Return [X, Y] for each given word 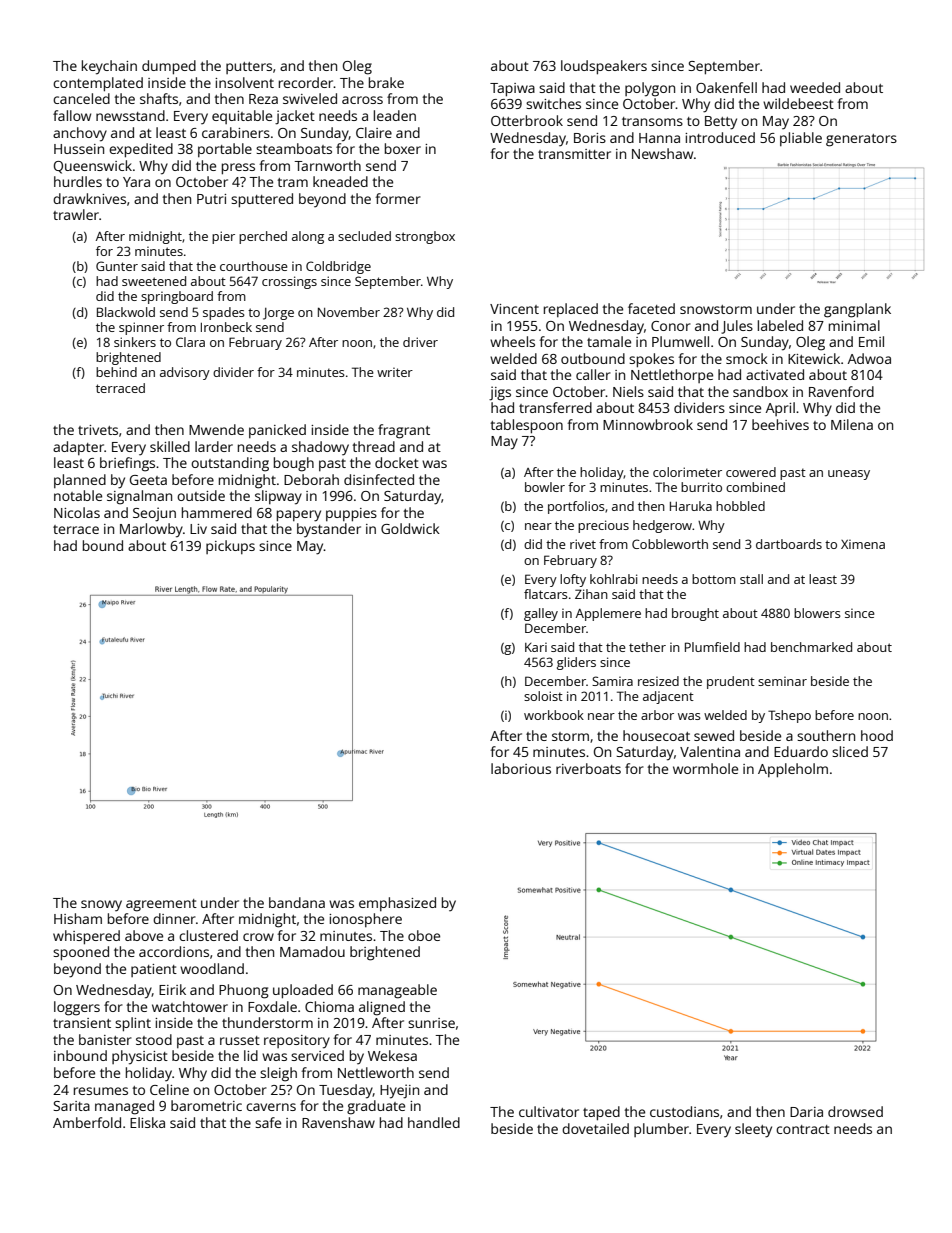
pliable [801, 139]
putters [249, 68]
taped [601, 1113]
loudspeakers [604, 67]
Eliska [147, 1122]
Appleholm [793, 770]
